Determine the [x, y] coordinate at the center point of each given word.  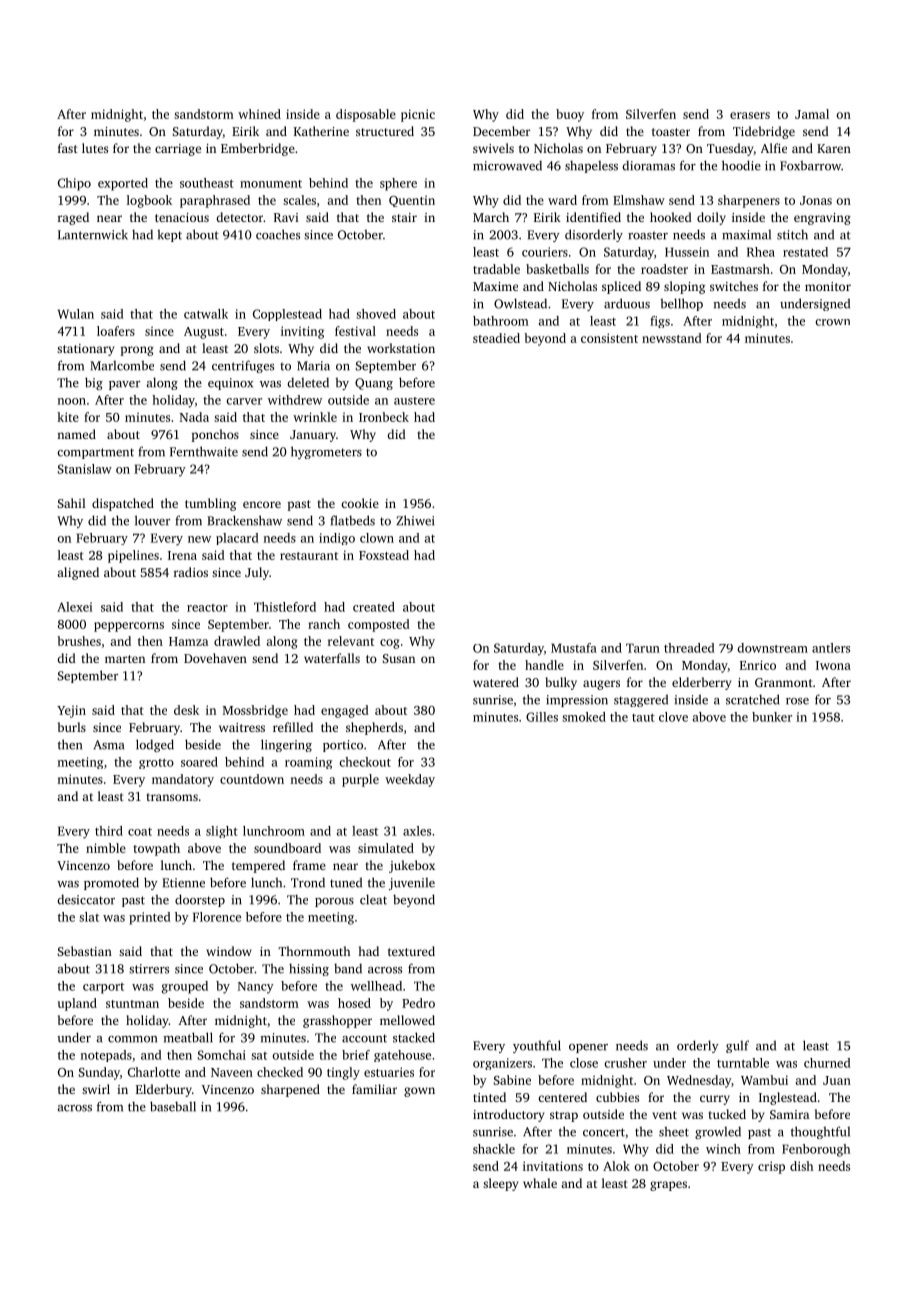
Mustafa [574, 648]
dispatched [123, 504]
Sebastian [85, 951]
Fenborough [816, 1150]
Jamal [812, 114]
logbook [149, 201]
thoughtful [820, 1132]
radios [191, 572]
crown [832, 322]
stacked [414, 1037]
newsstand [672, 338]
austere [414, 401]
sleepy [500, 1184]
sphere [398, 184]
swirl [96, 1089]
